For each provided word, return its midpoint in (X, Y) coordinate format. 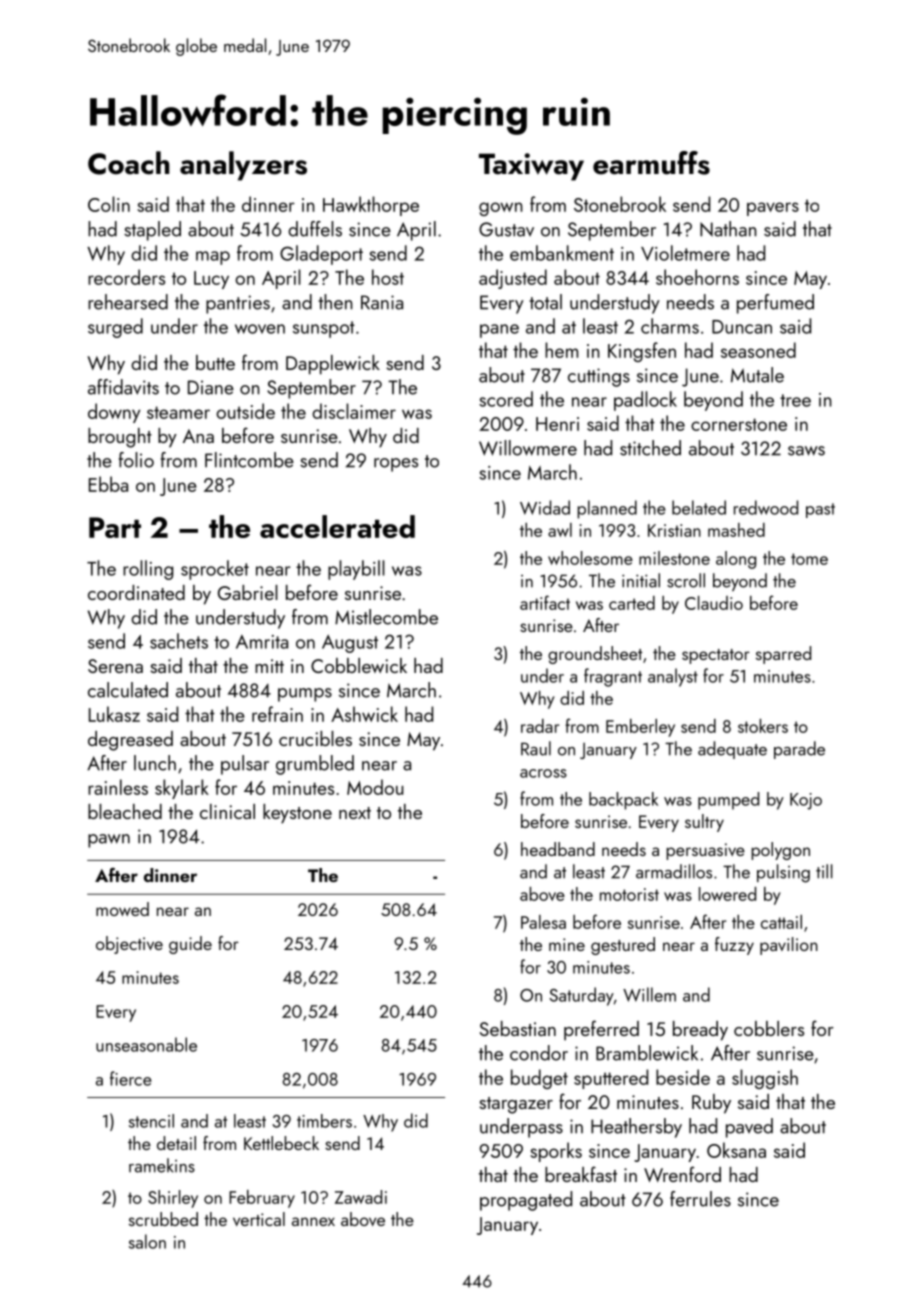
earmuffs (651, 163)
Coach (129, 163)
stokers (763, 726)
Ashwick (364, 714)
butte (215, 362)
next (355, 813)
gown (501, 209)
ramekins (162, 1165)
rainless (118, 787)
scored (506, 399)
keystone (297, 814)
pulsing (783, 873)
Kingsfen (642, 352)
